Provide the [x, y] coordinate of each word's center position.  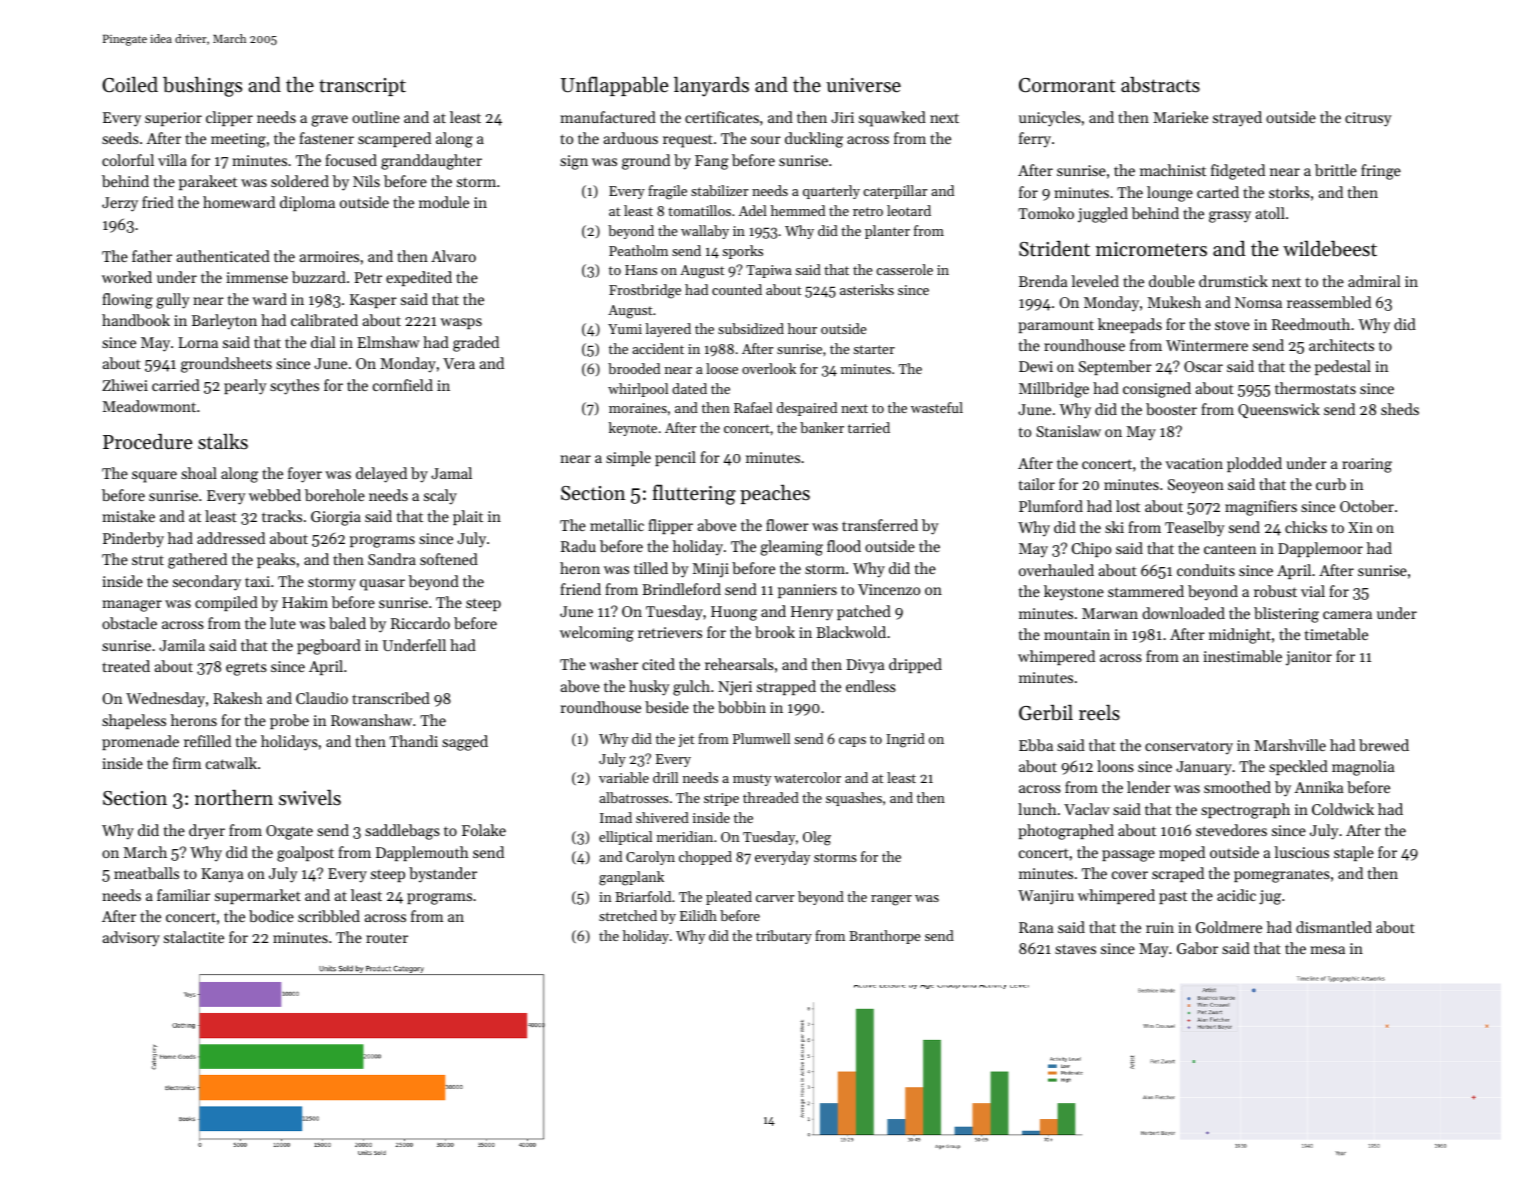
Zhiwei [125, 385]
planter [887, 232]
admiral [1374, 281]
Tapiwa [769, 271]
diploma [307, 203]
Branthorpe [885, 937]
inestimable [1242, 656]
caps [852, 742]
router [387, 938]
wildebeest [1330, 249]
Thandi [414, 741]
